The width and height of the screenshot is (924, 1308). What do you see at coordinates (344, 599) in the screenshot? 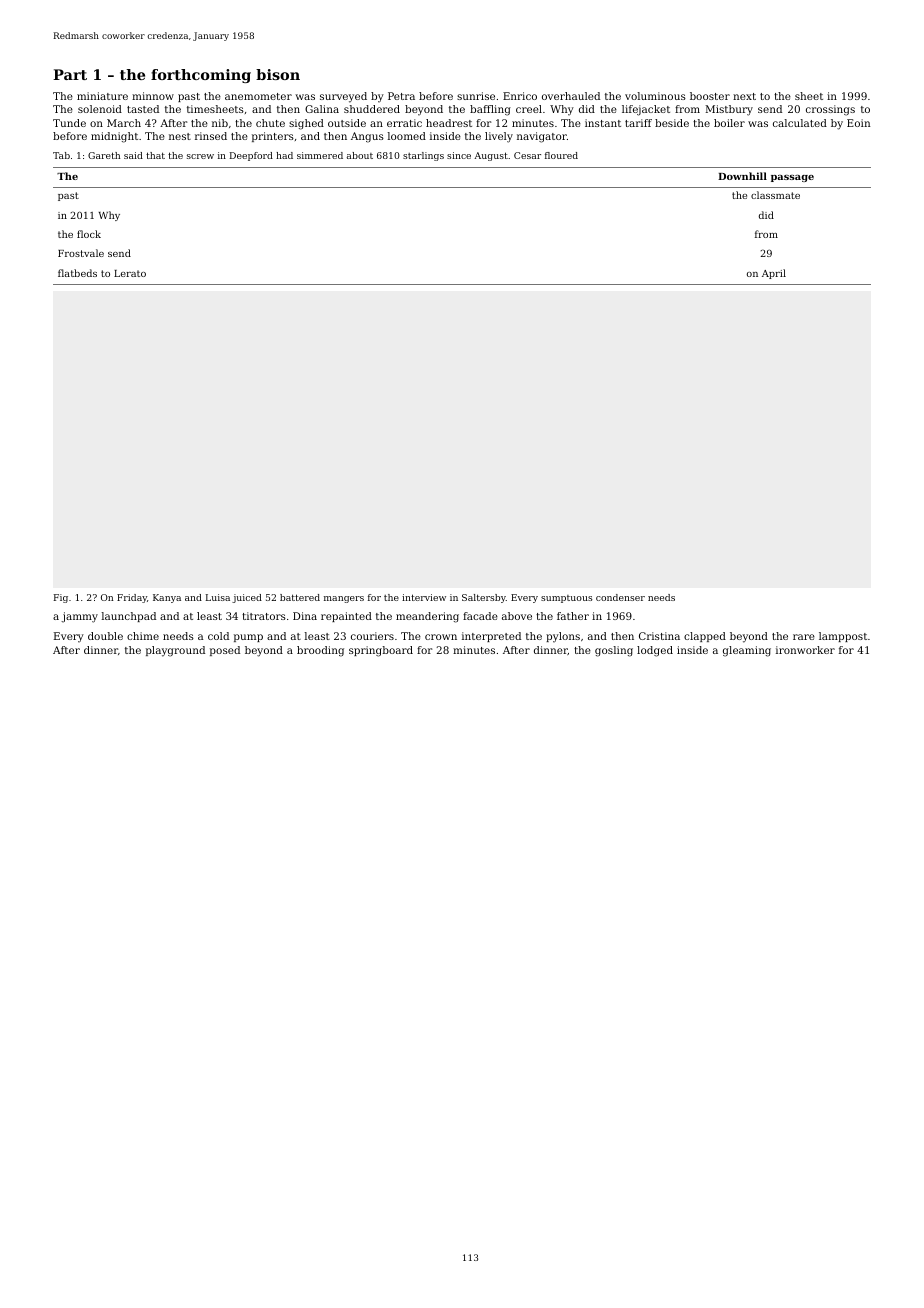
I see `mangers` at bounding box center [344, 599].
